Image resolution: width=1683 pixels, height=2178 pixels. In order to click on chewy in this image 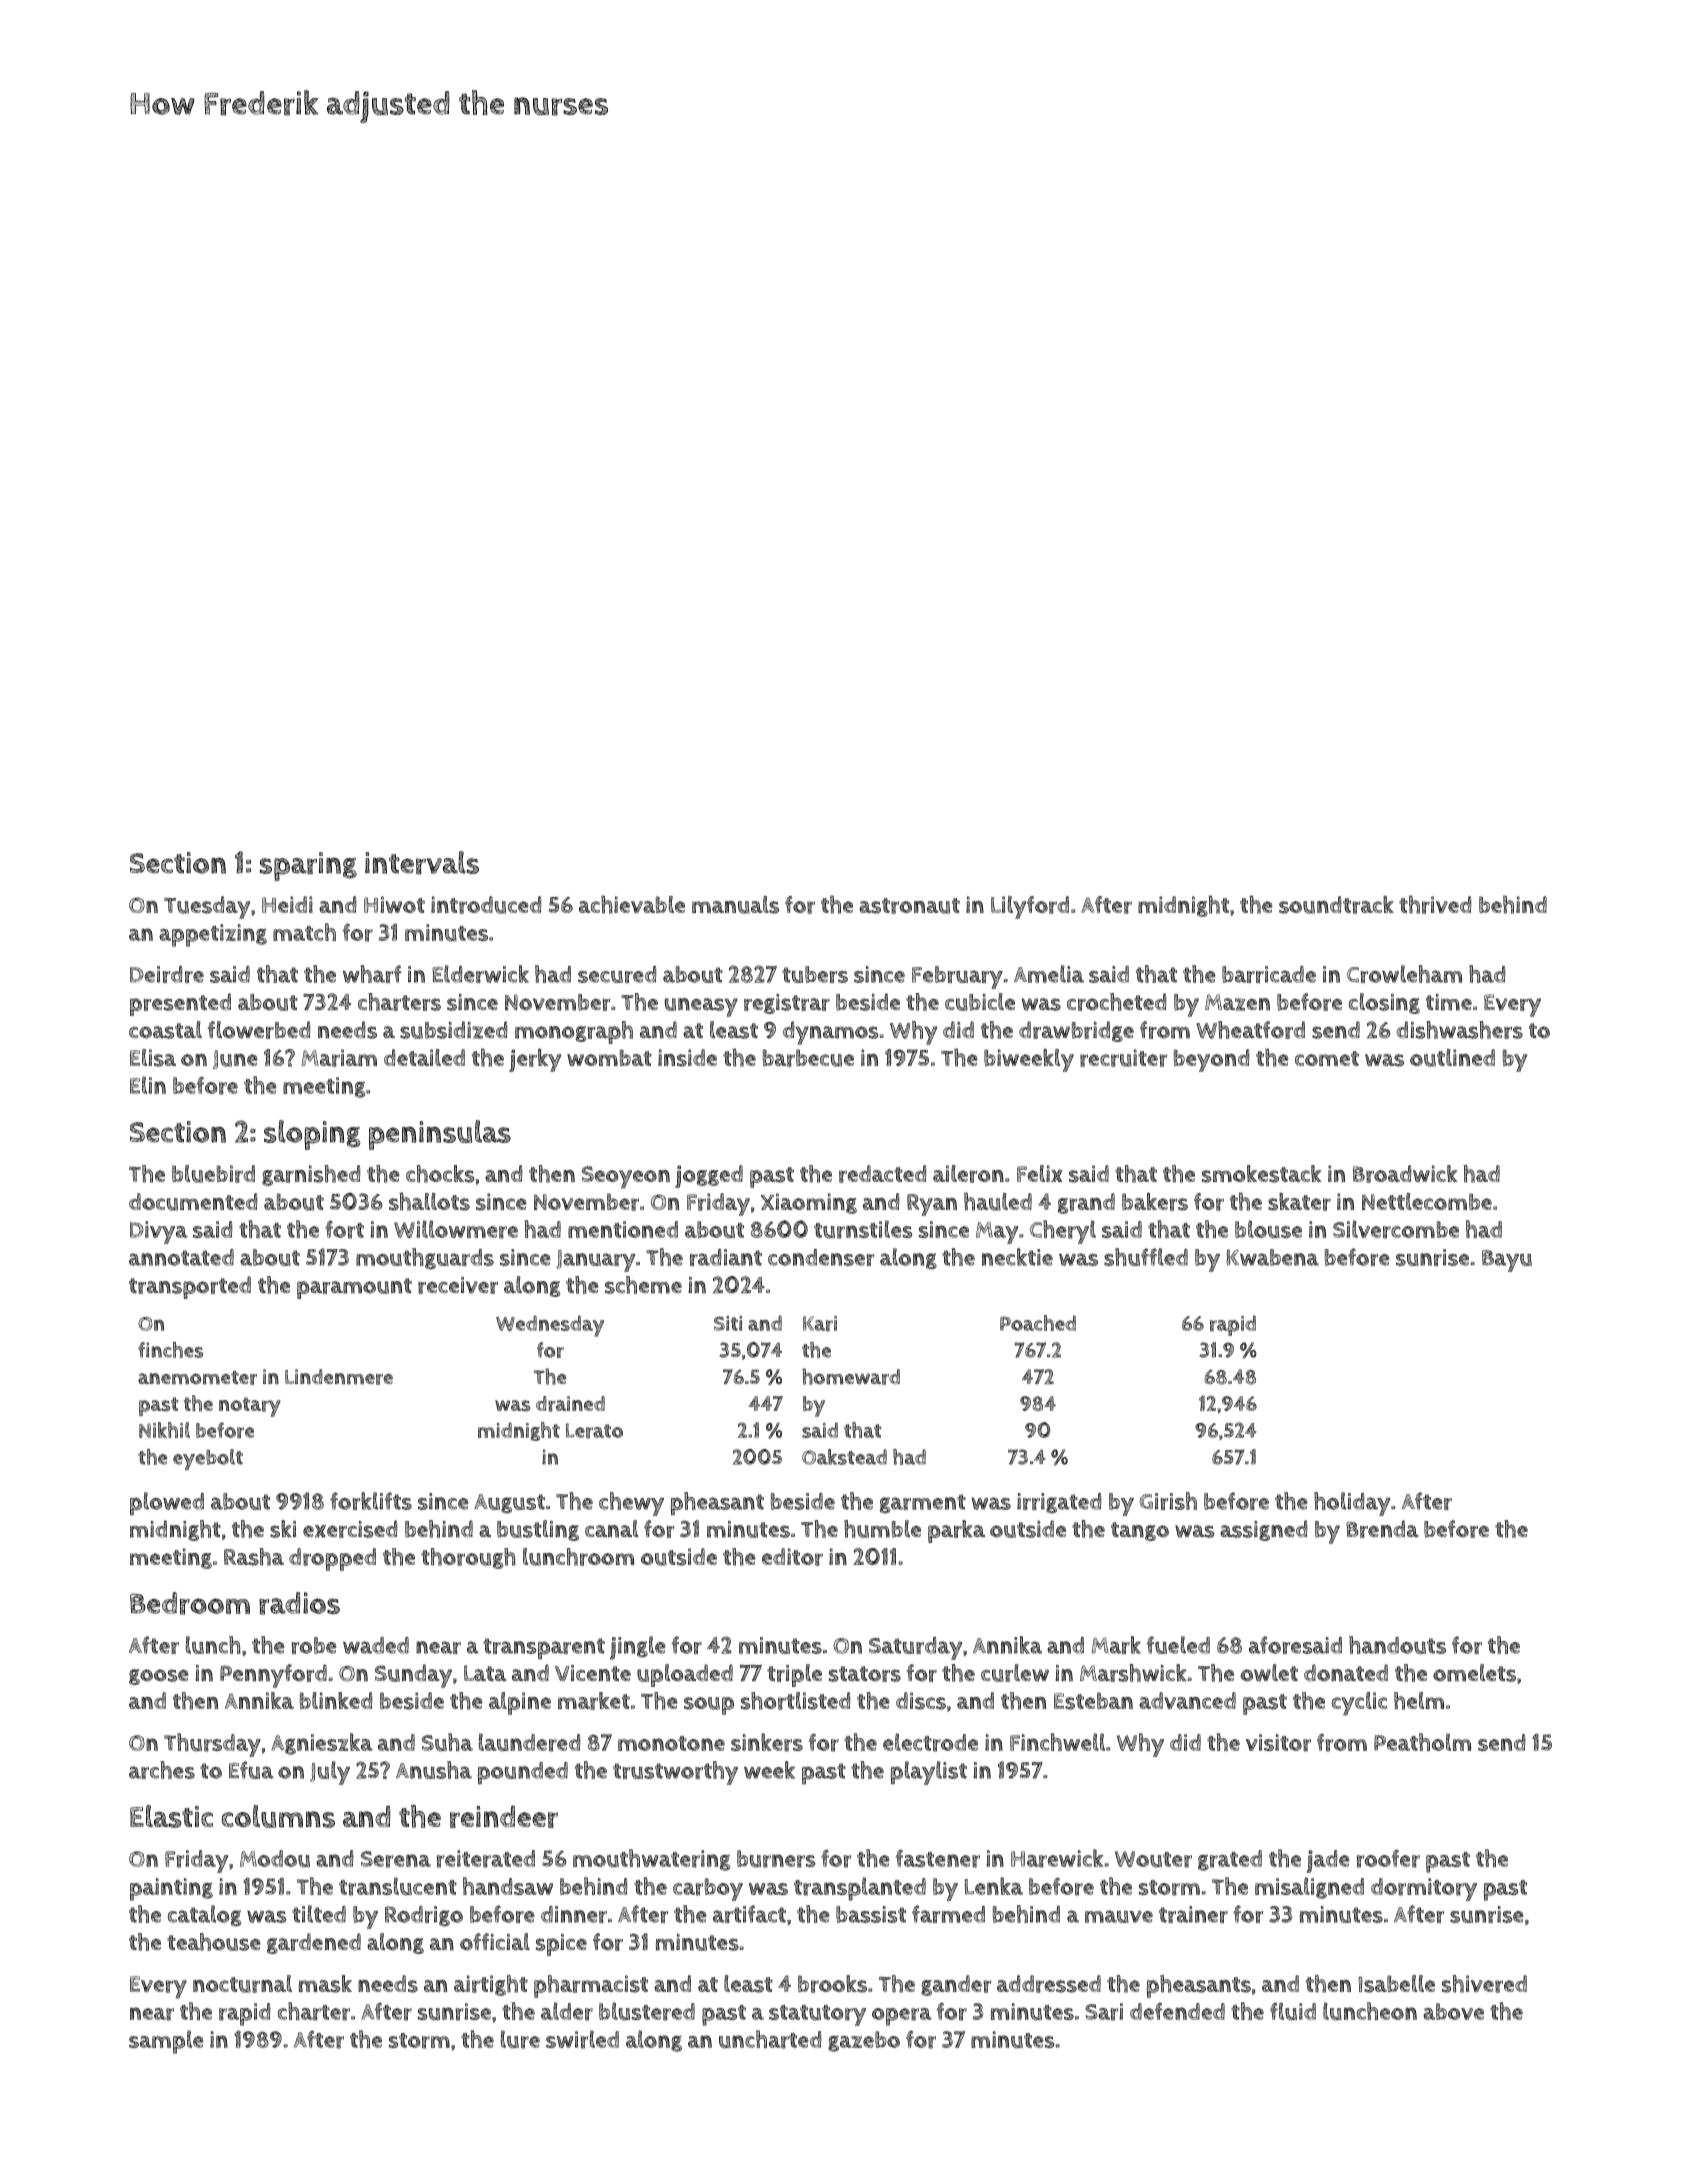, I will do `click(631, 1504)`.
